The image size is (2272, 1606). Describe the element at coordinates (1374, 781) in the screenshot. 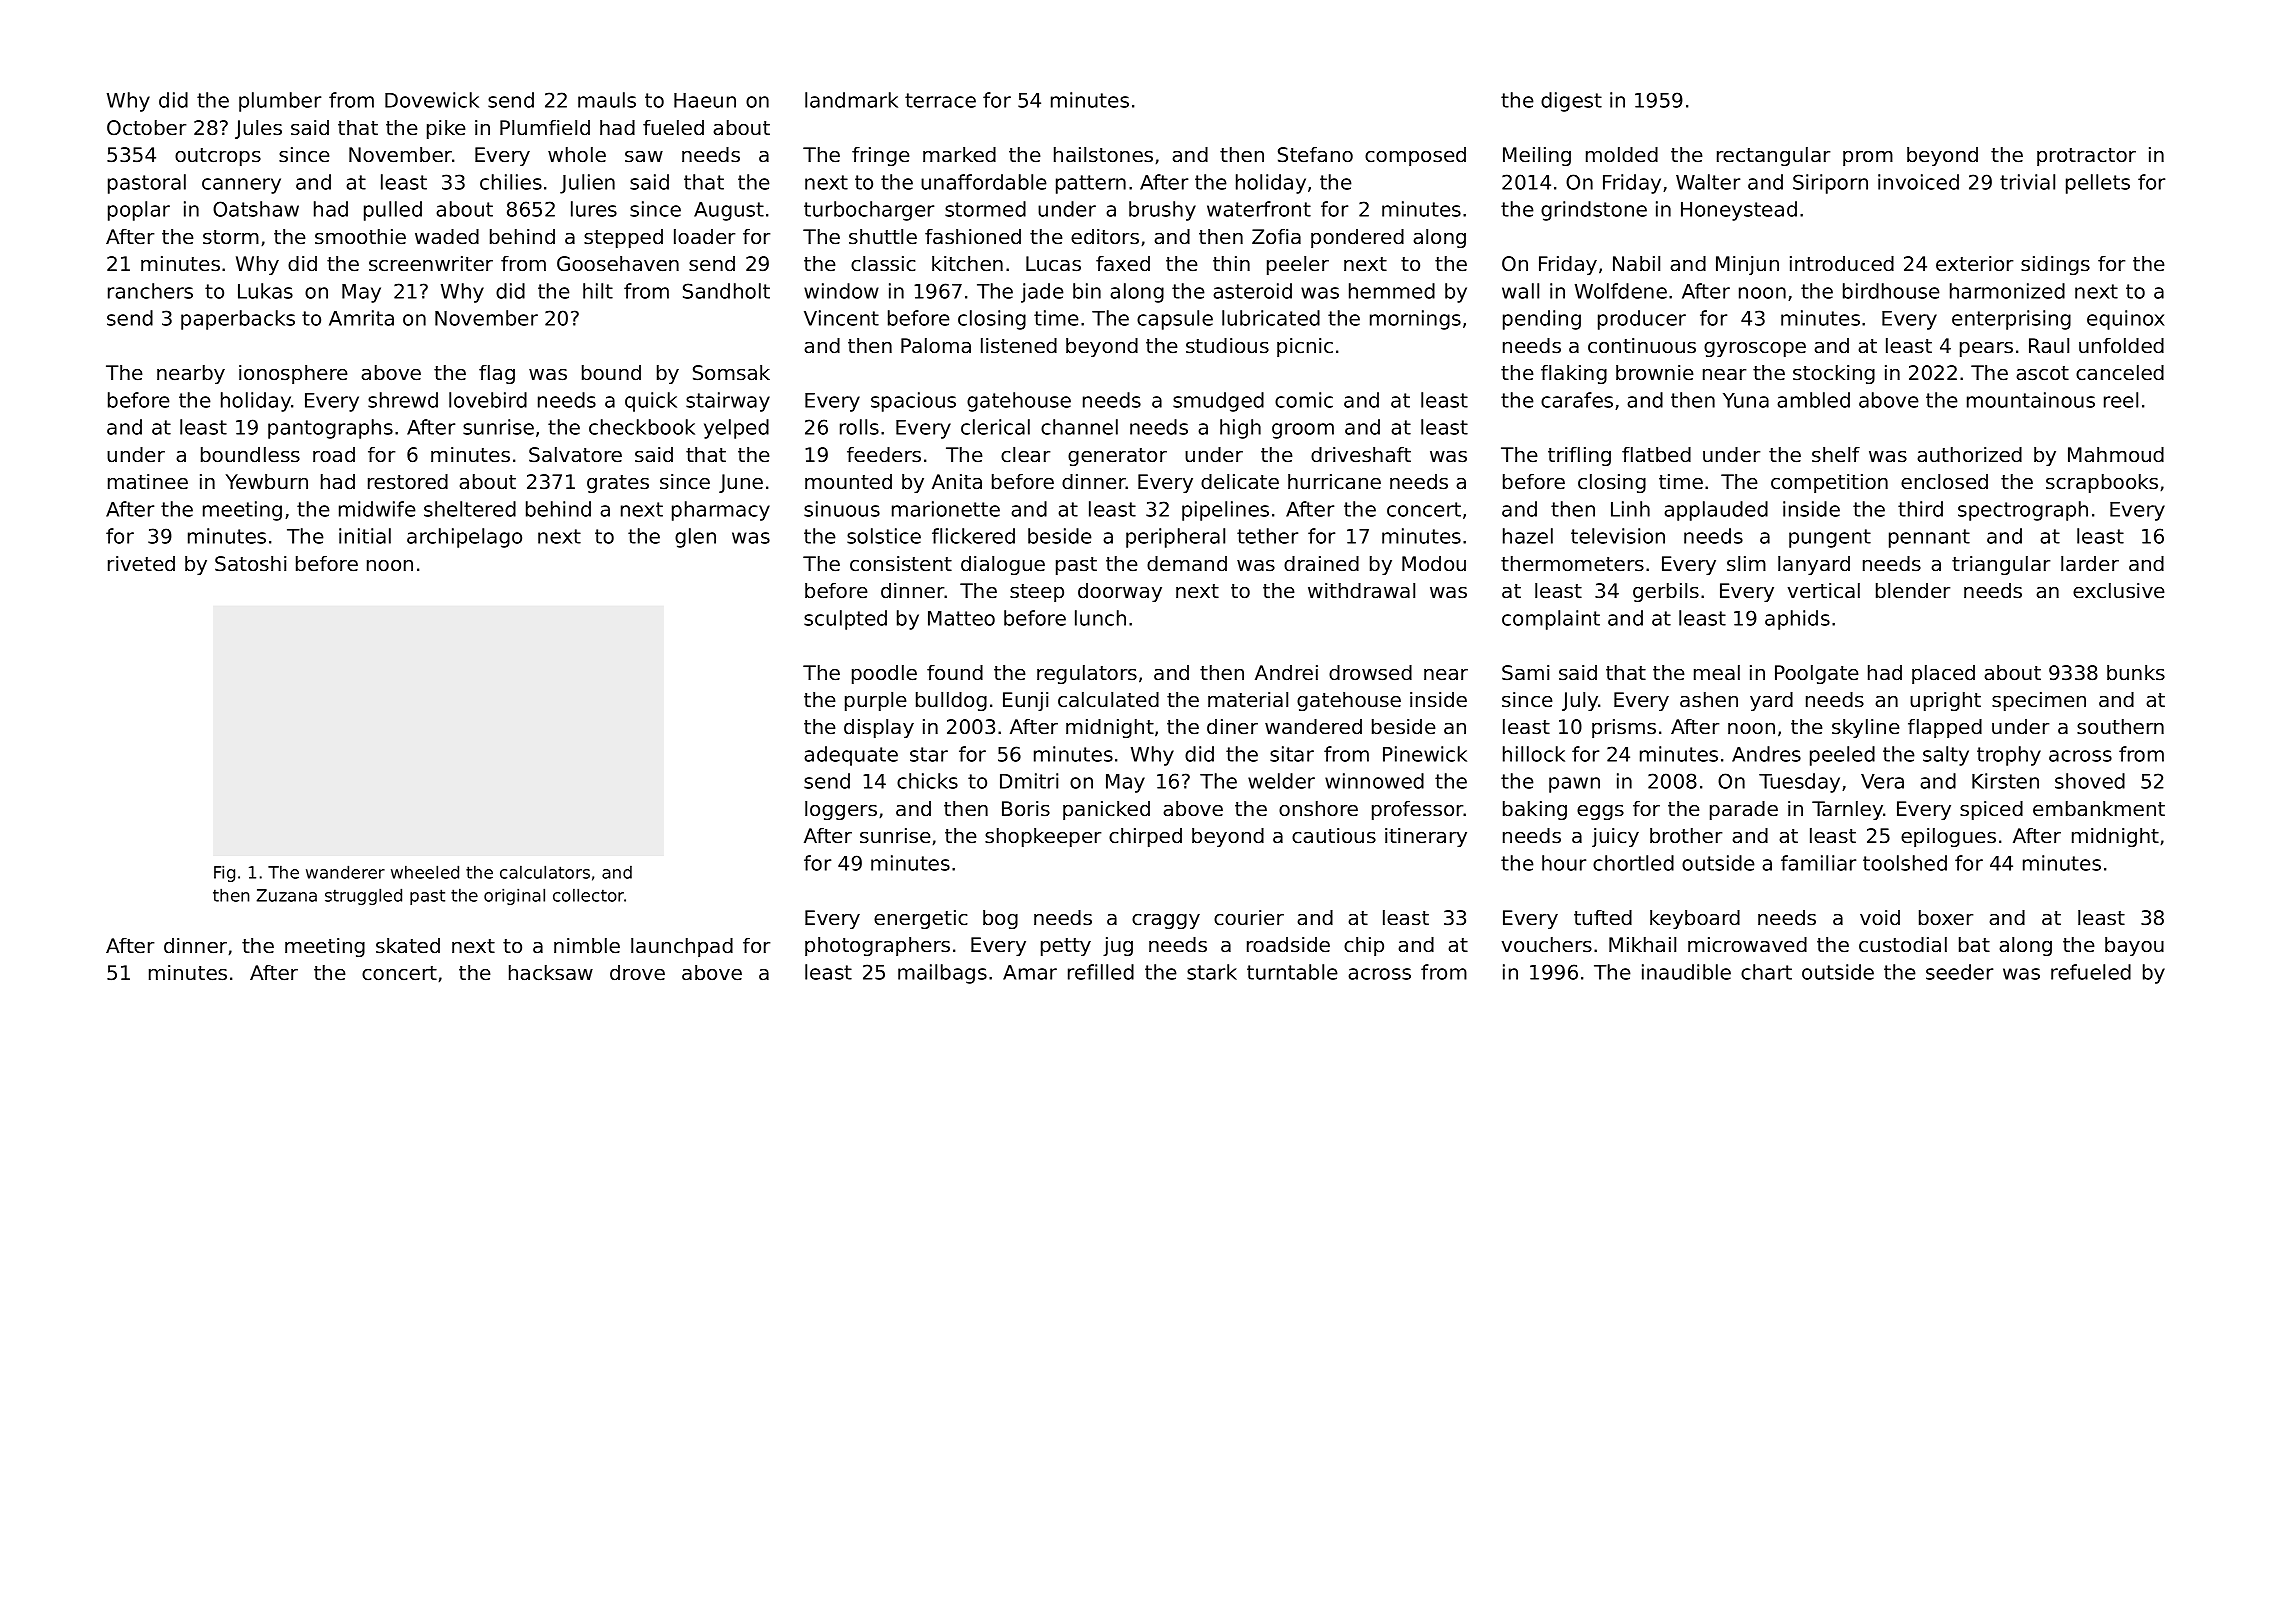

I see `winnowed` at that location.
